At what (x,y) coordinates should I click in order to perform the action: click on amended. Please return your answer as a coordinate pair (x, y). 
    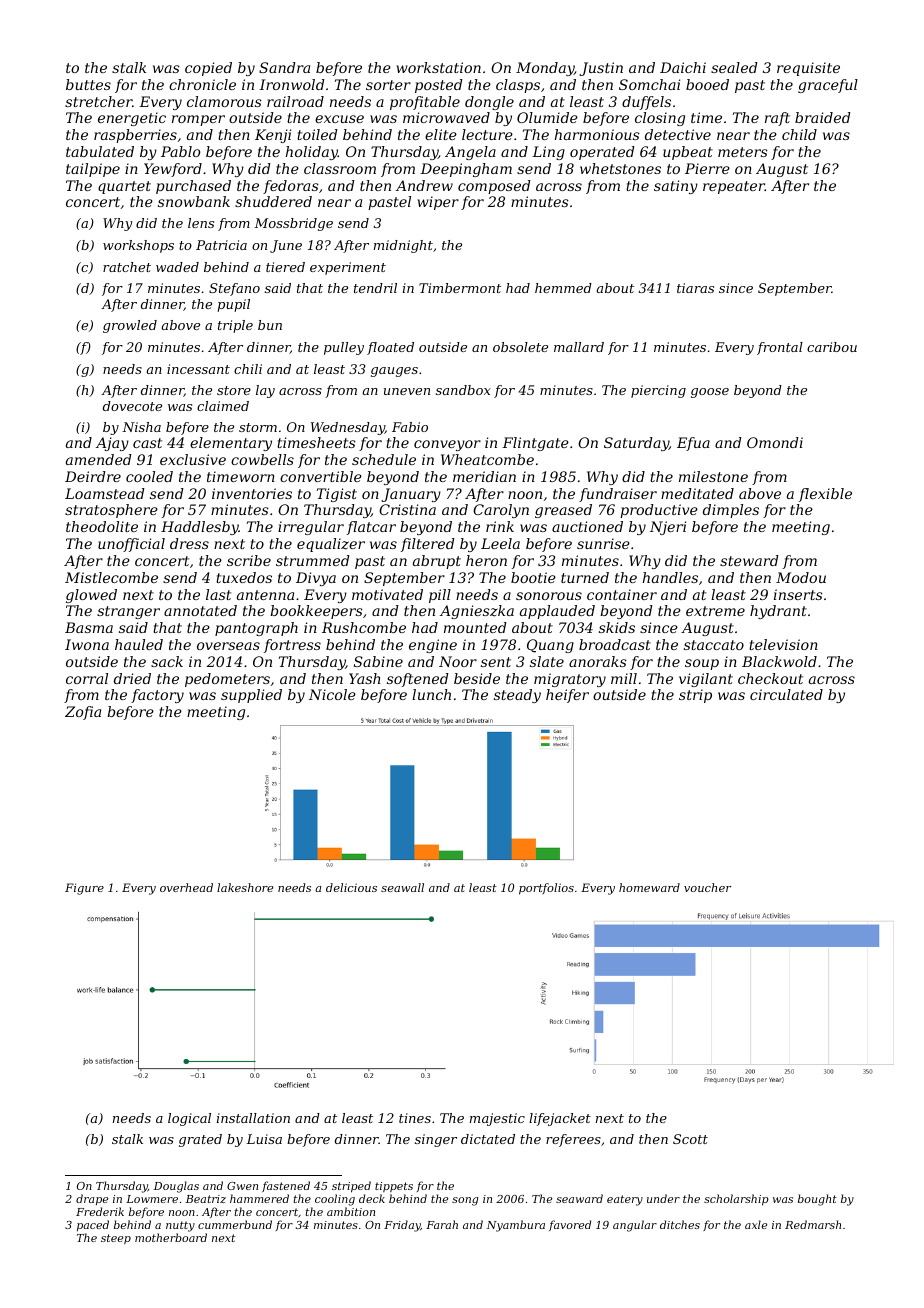
    Looking at the image, I should click on (99, 459).
